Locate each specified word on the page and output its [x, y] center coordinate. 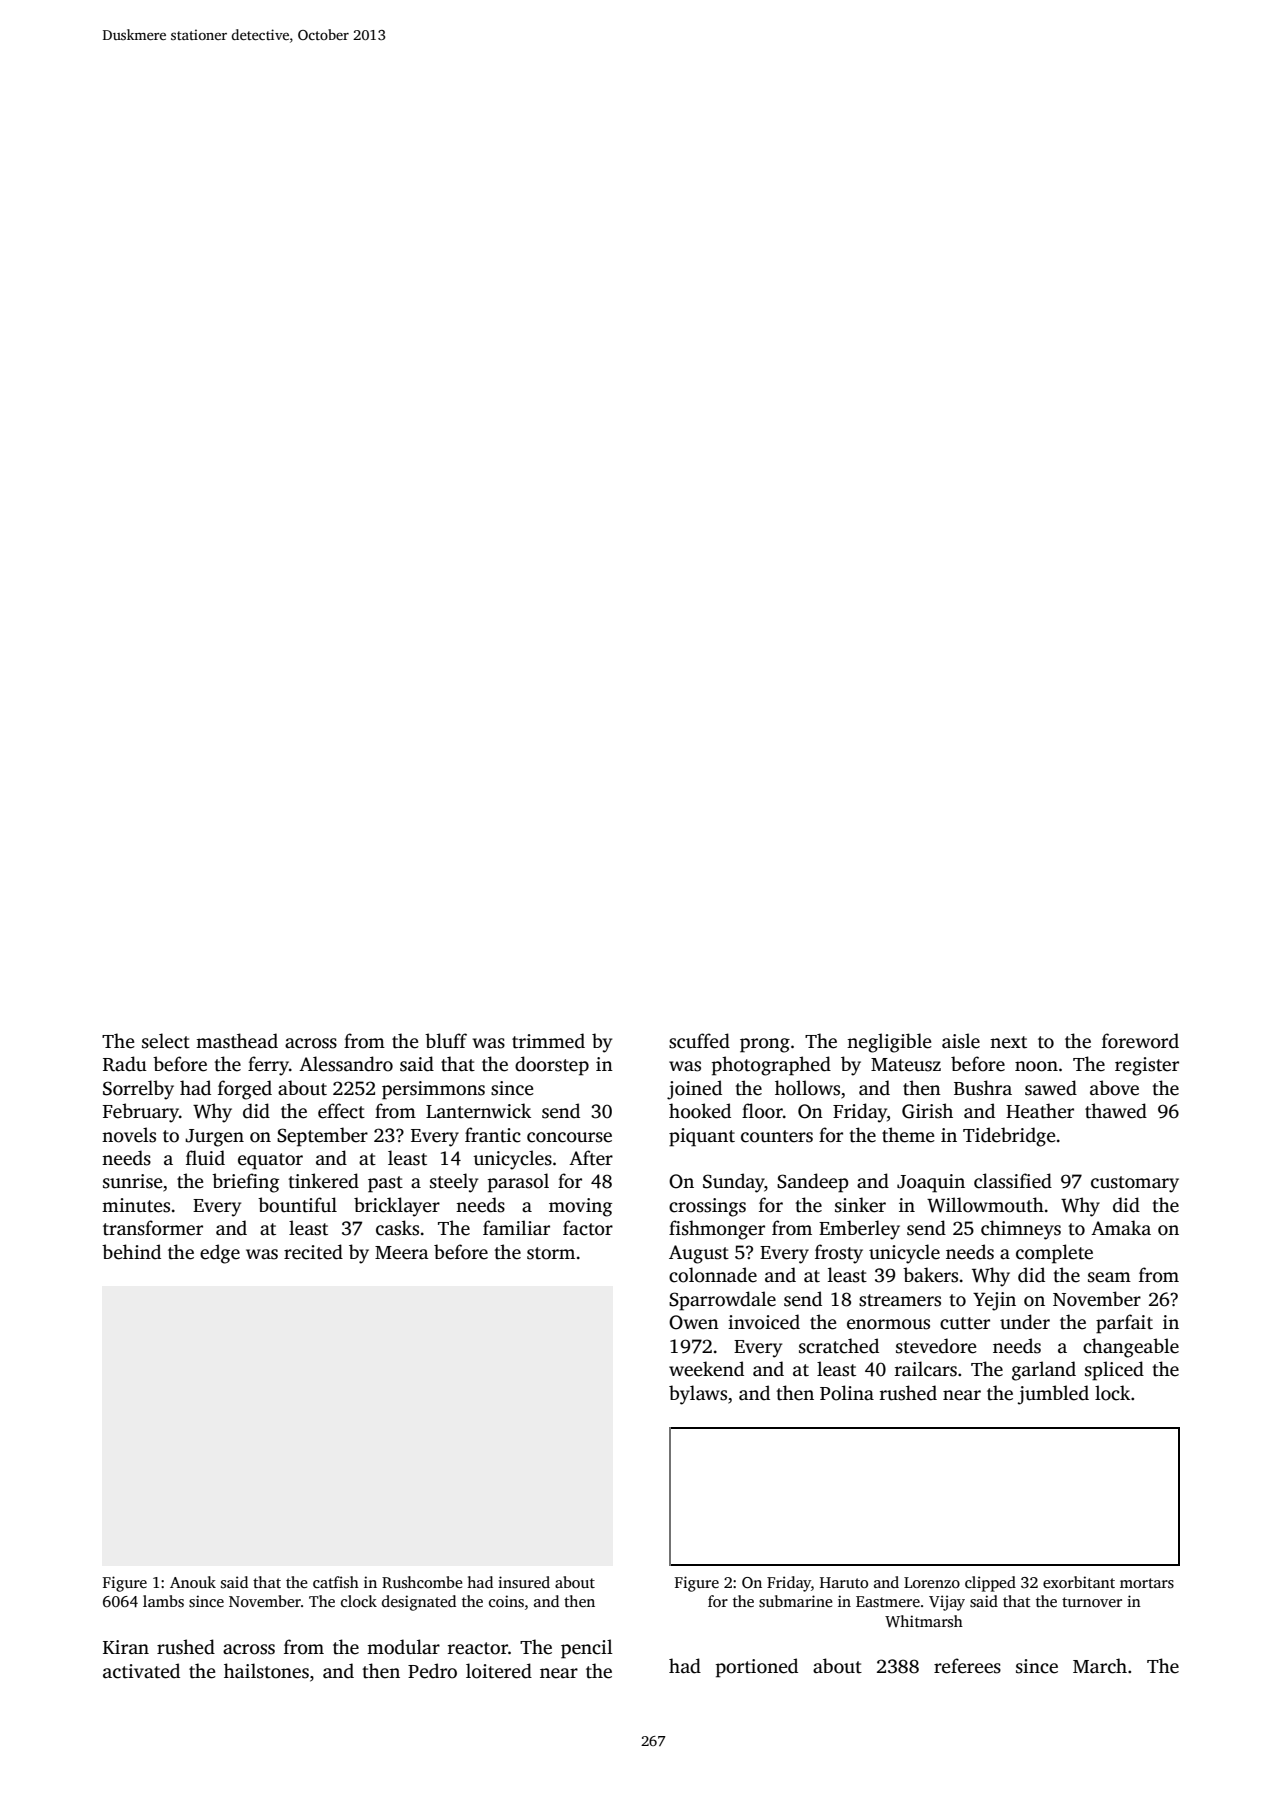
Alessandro [346, 1064]
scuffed [699, 1041]
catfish [336, 1582]
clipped [990, 1584]
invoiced [764, 1322]
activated [141, 1671]
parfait [1124, 1324]
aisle [961, 1041]
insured [524, 1582]
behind [131, 1252]
